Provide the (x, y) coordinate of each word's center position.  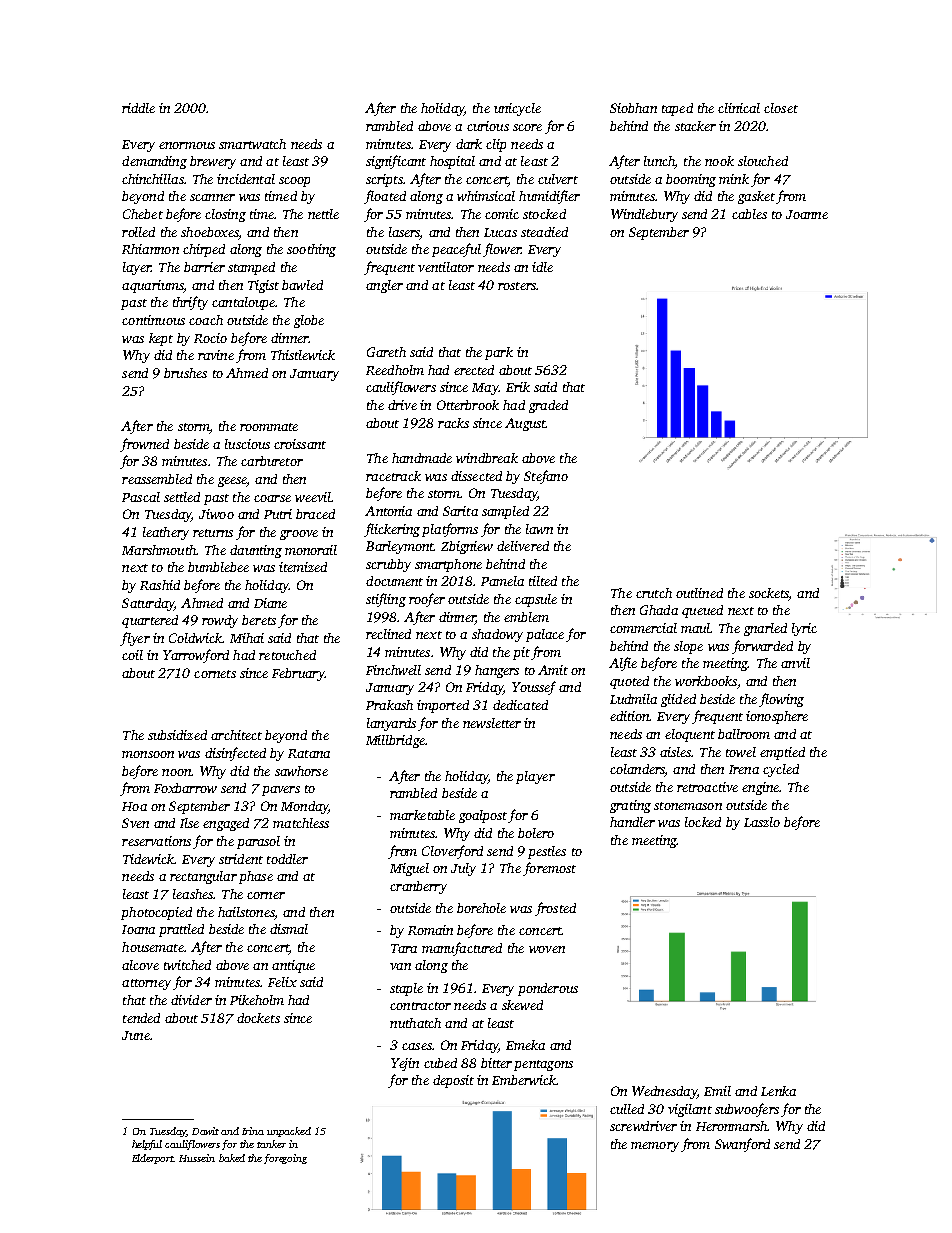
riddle (138, 108)
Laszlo (762, 822)
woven (547, 949)
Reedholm (395, 370)
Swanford (742, 1145)
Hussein (197, 1158)
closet (781, 108)
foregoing (285, 1159)
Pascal (141, 497)
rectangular (203, 877)
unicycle (517, 109)
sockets (769, 593)
